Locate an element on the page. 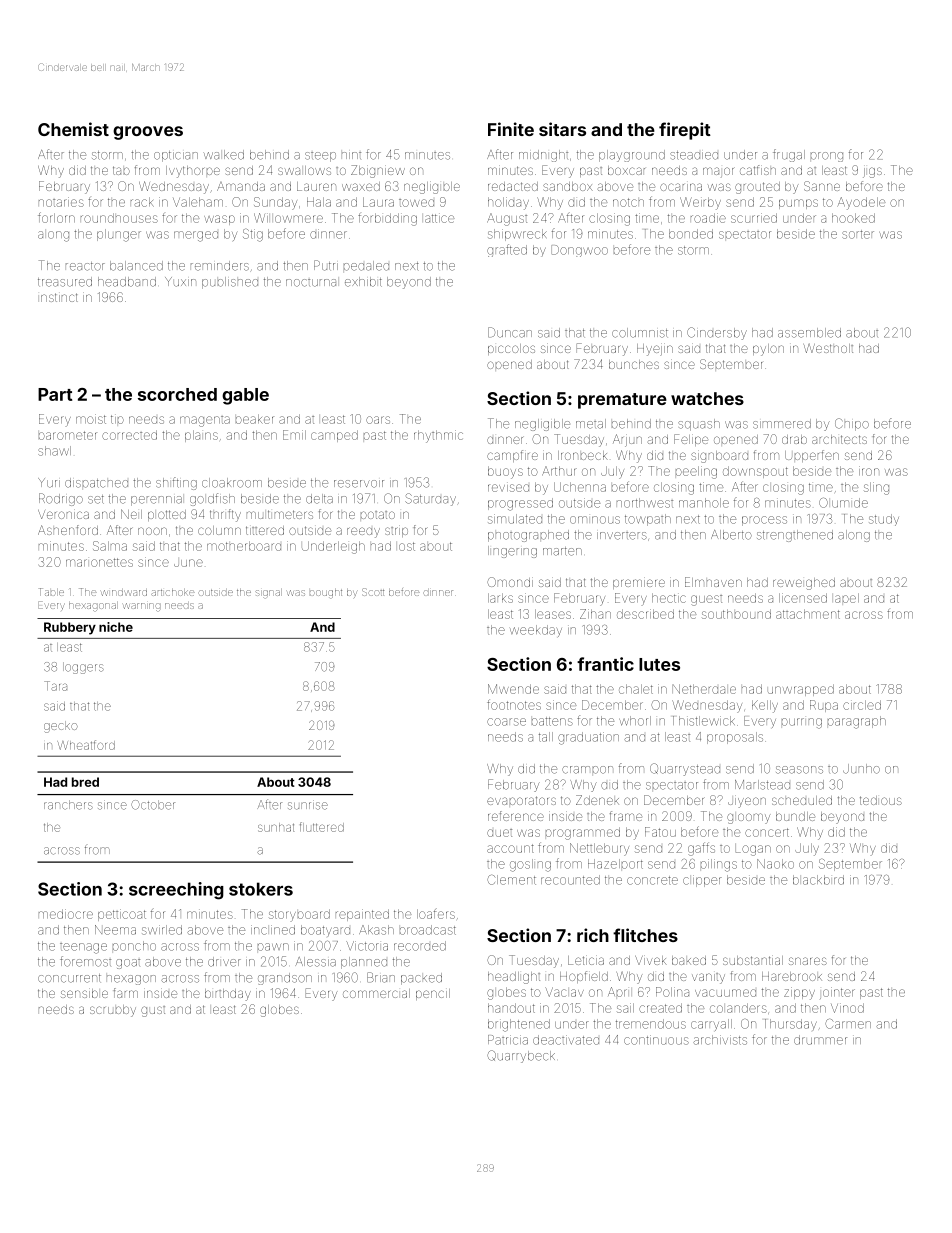 Image resolution: width=952 pixels, height=1233 pixels. Chemist is located at coordinates (73, 129).
